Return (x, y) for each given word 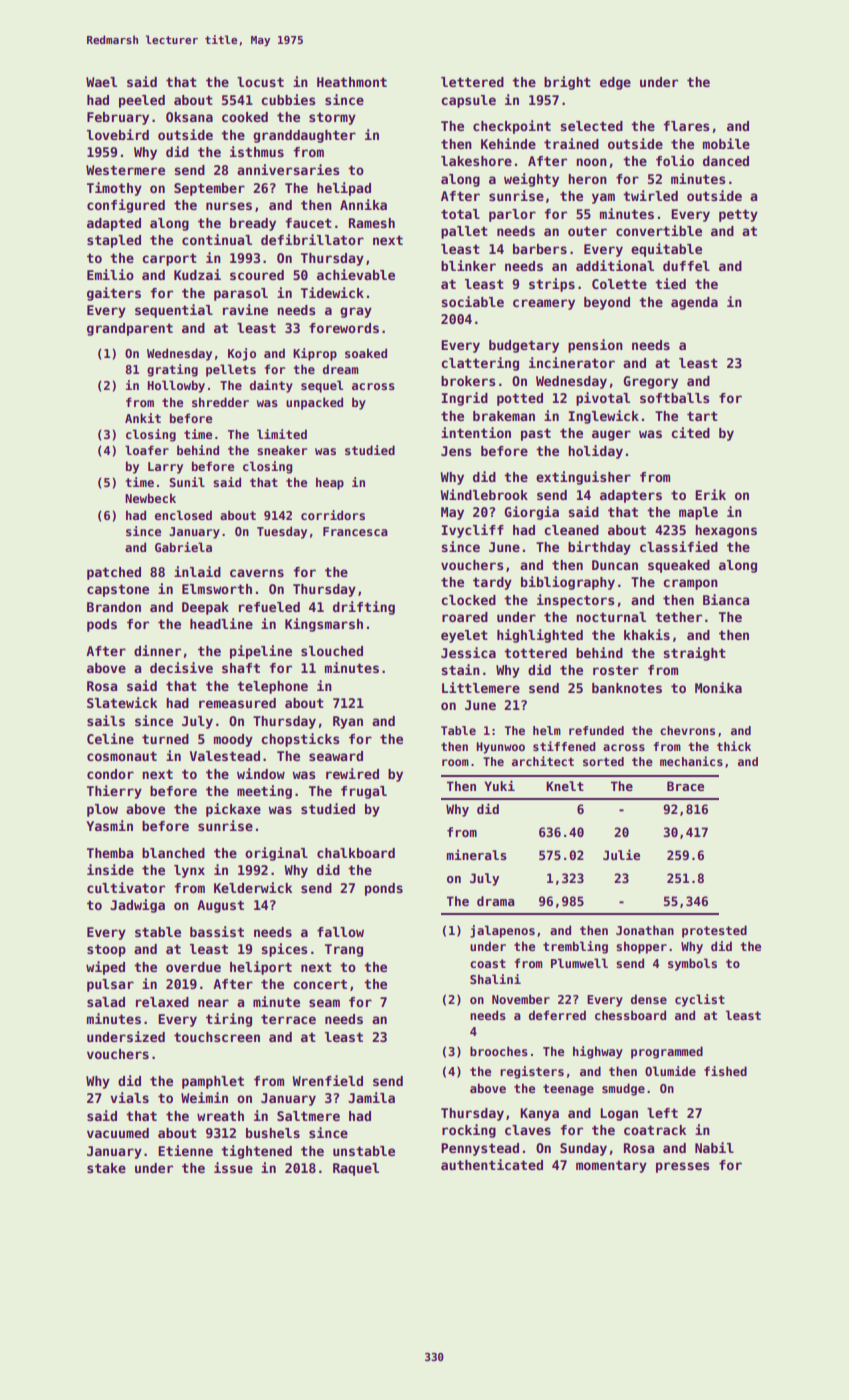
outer (587, 231)
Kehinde (508, 143)
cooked (245, 117)
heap (330, 483)
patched (114, 573)
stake (106, 1168)
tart (702, 416)
